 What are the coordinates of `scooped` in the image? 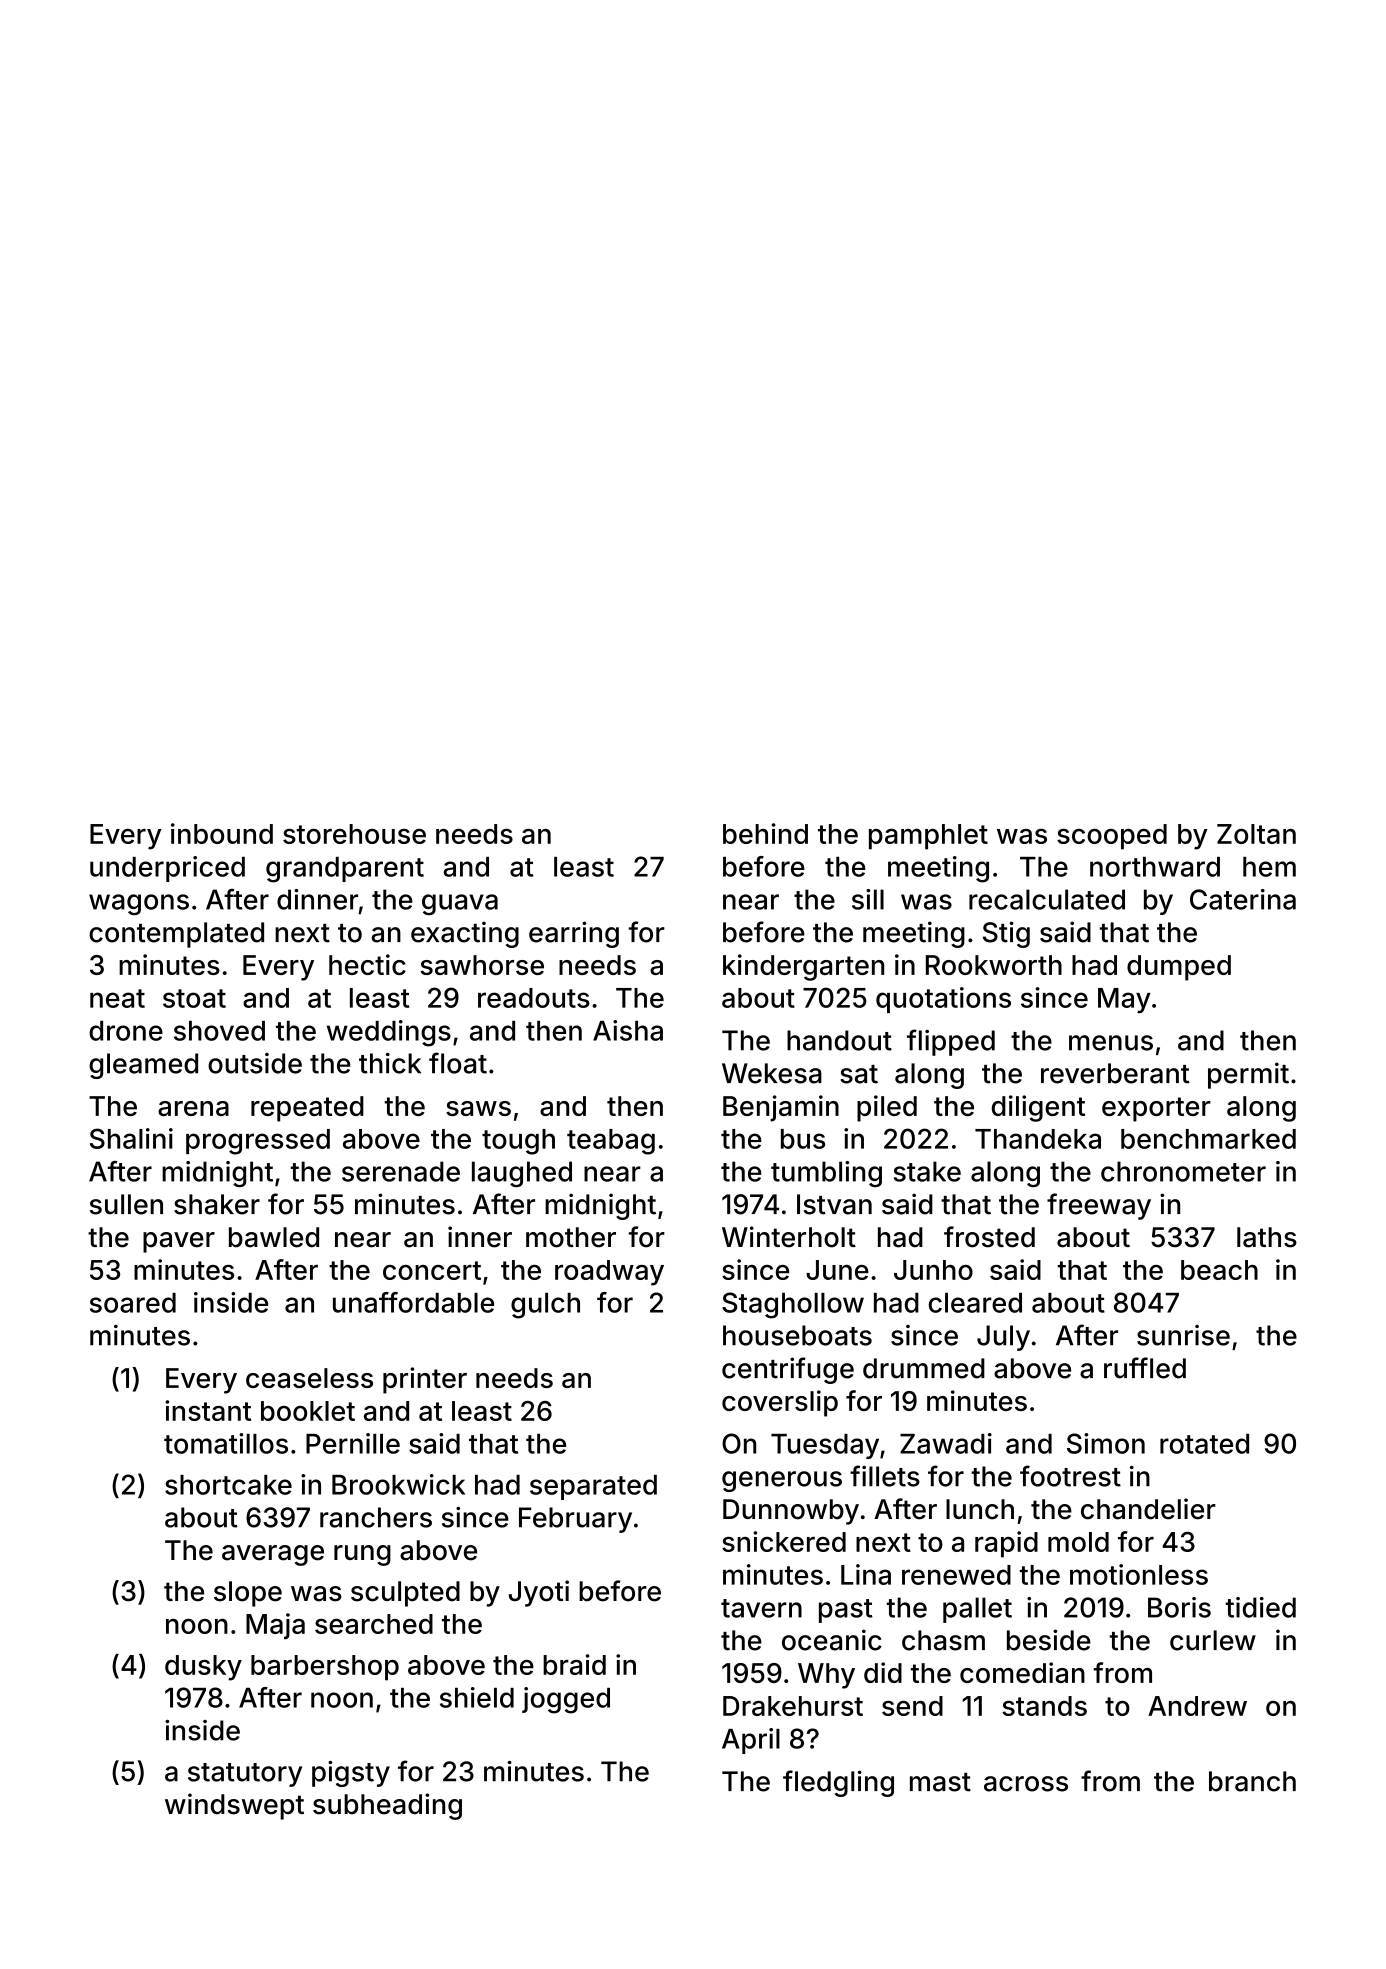 It's located at (1112, 837).
